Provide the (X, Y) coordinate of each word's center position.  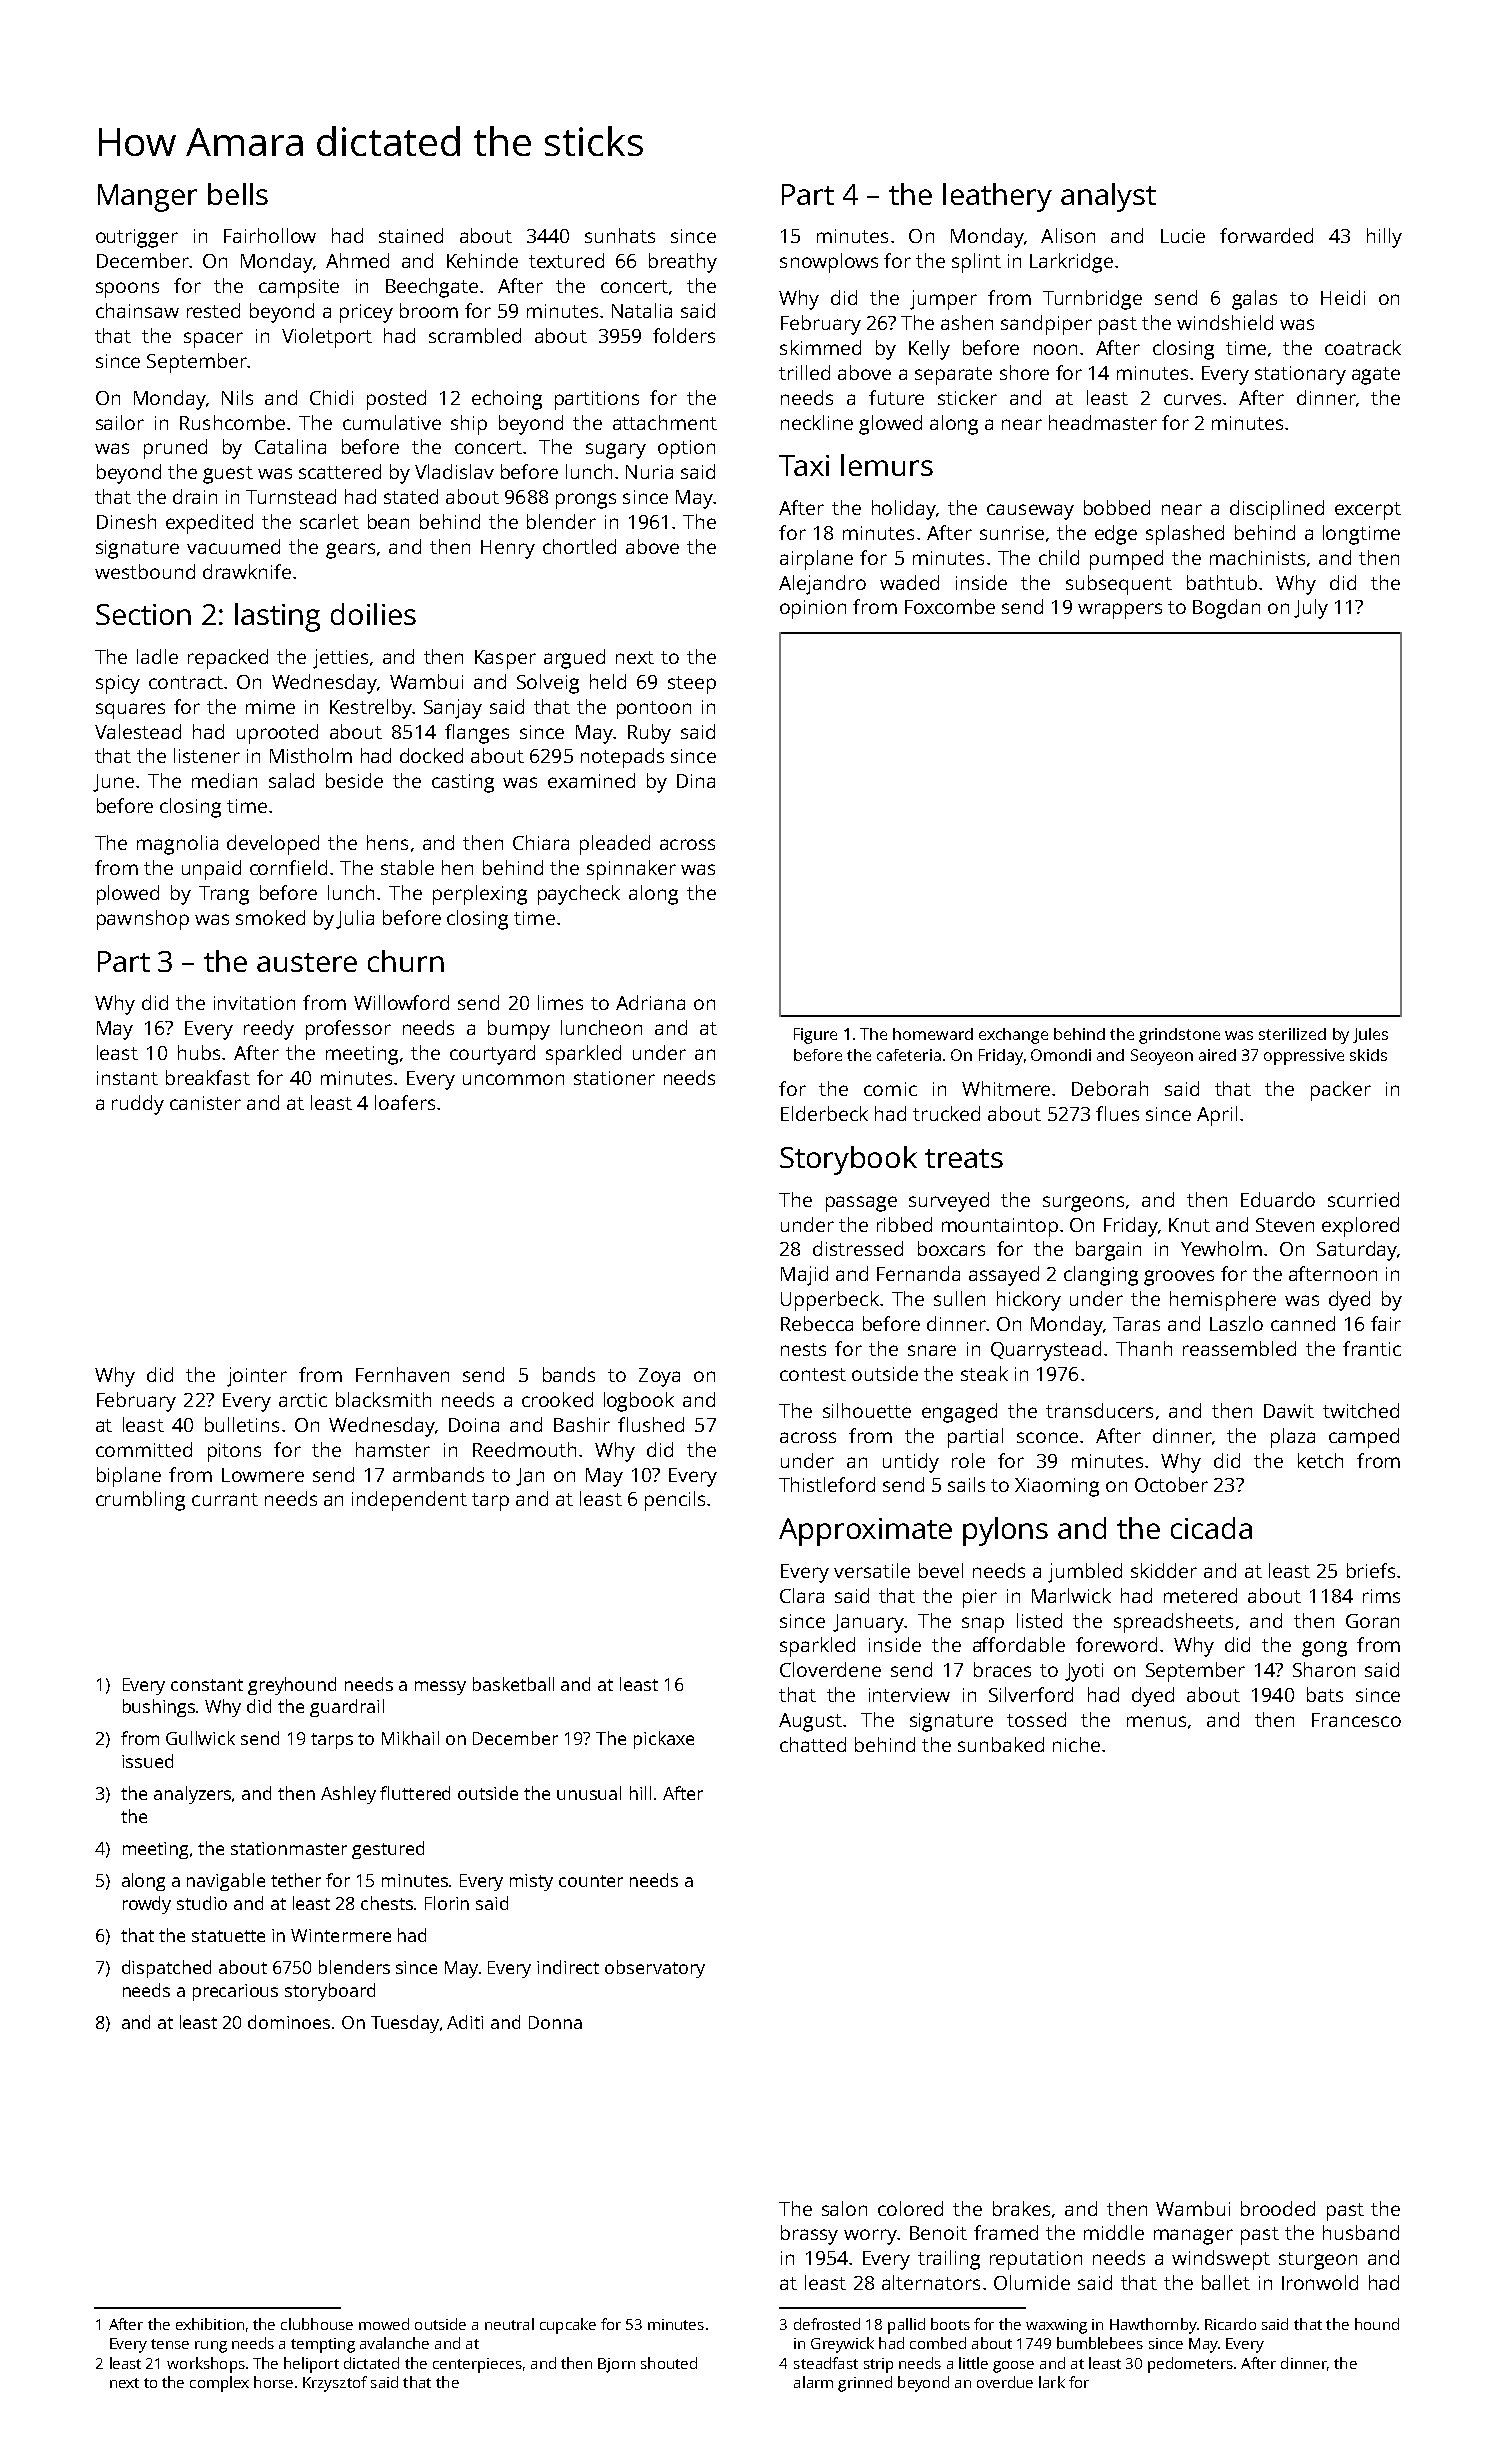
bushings (160, 1708)
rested (213, 310)
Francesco (1356, 1720)
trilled (804, 372)
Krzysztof (335, 2384)
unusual (589, 1793)
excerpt (1368, 511)
